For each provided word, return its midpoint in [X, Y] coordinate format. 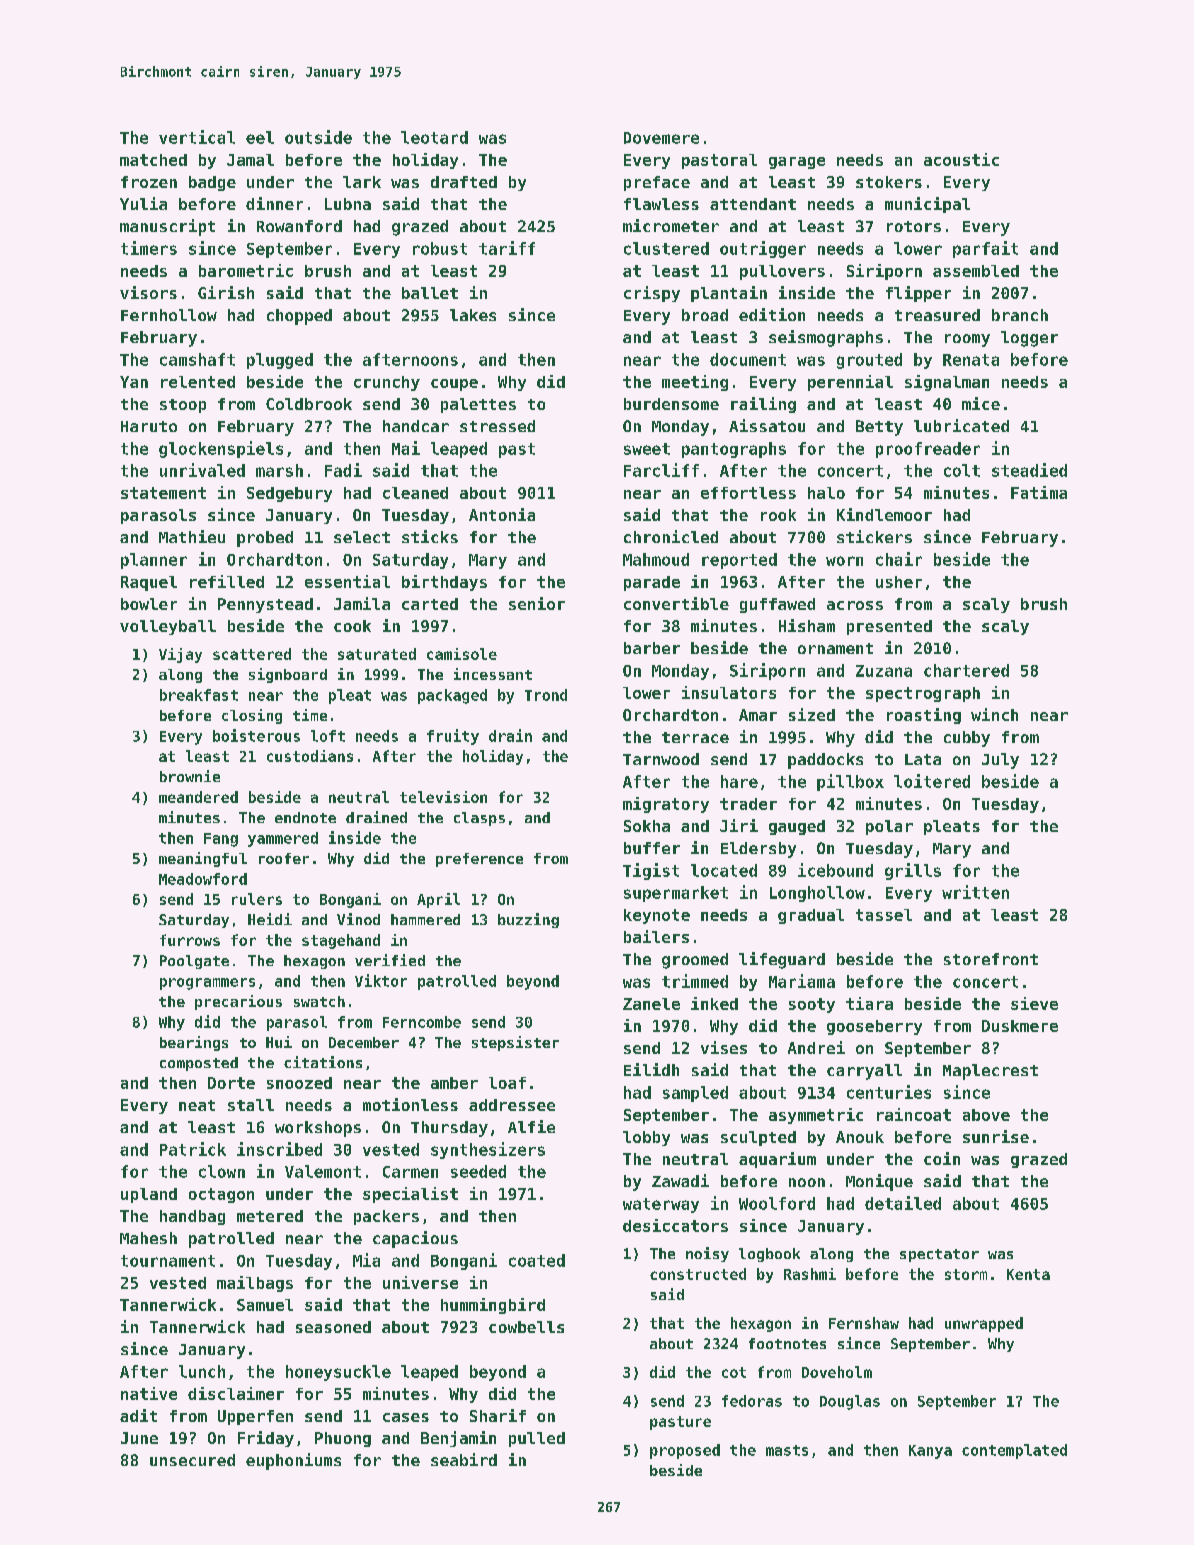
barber [652, 648]
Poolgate [194, 962]
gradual [811, 916]
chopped [299, 317]
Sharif [498, 1415]
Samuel [265, 1305]
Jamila [362, 603]
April [438, 900]
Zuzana [884, 671]
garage [797, 163]
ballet [430, 293]
